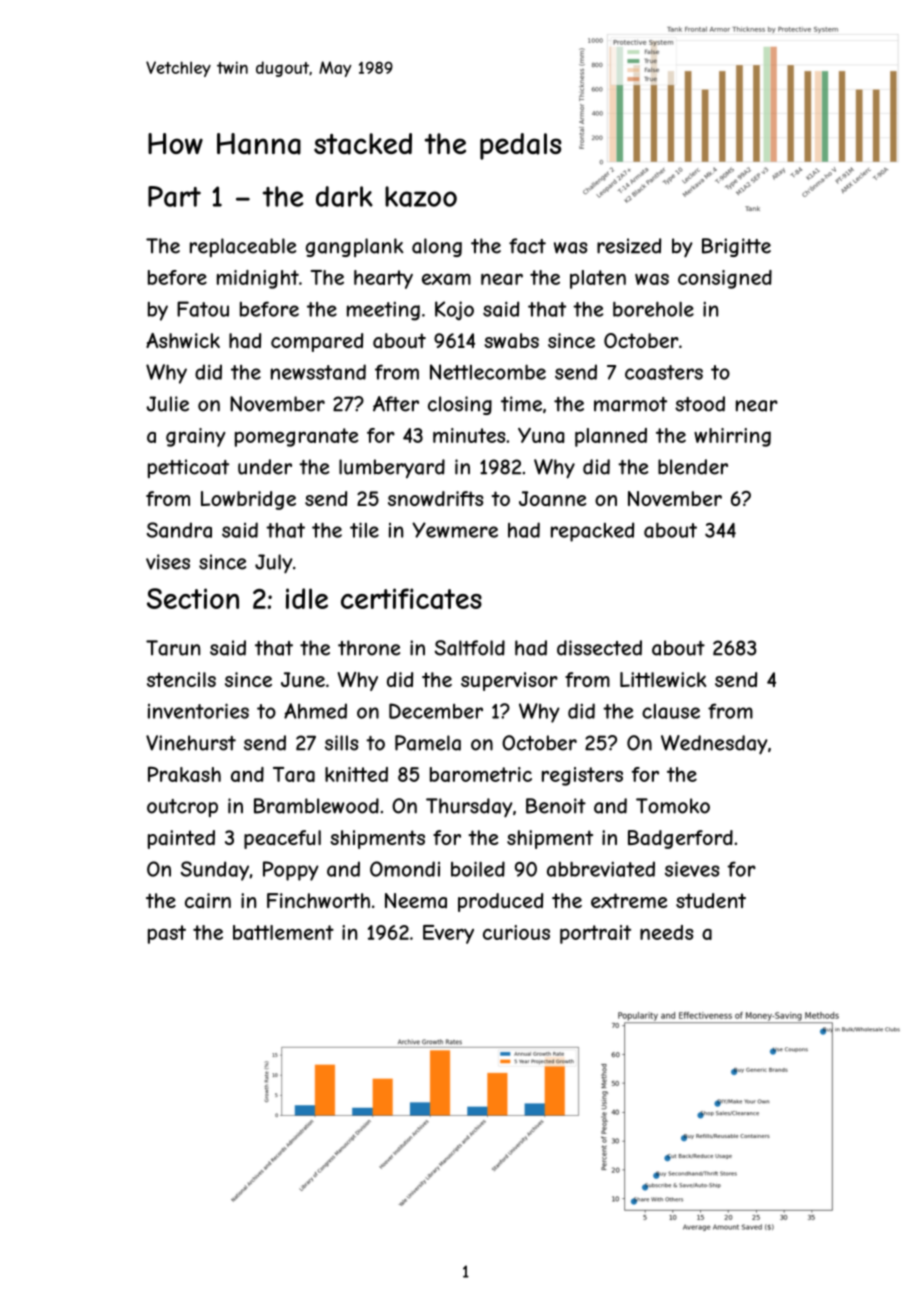 Image resolution: width=924 pixels, height=1314 pixels. Describe the element at coordinates (167, 934) in the document. I see `past` at that location.
